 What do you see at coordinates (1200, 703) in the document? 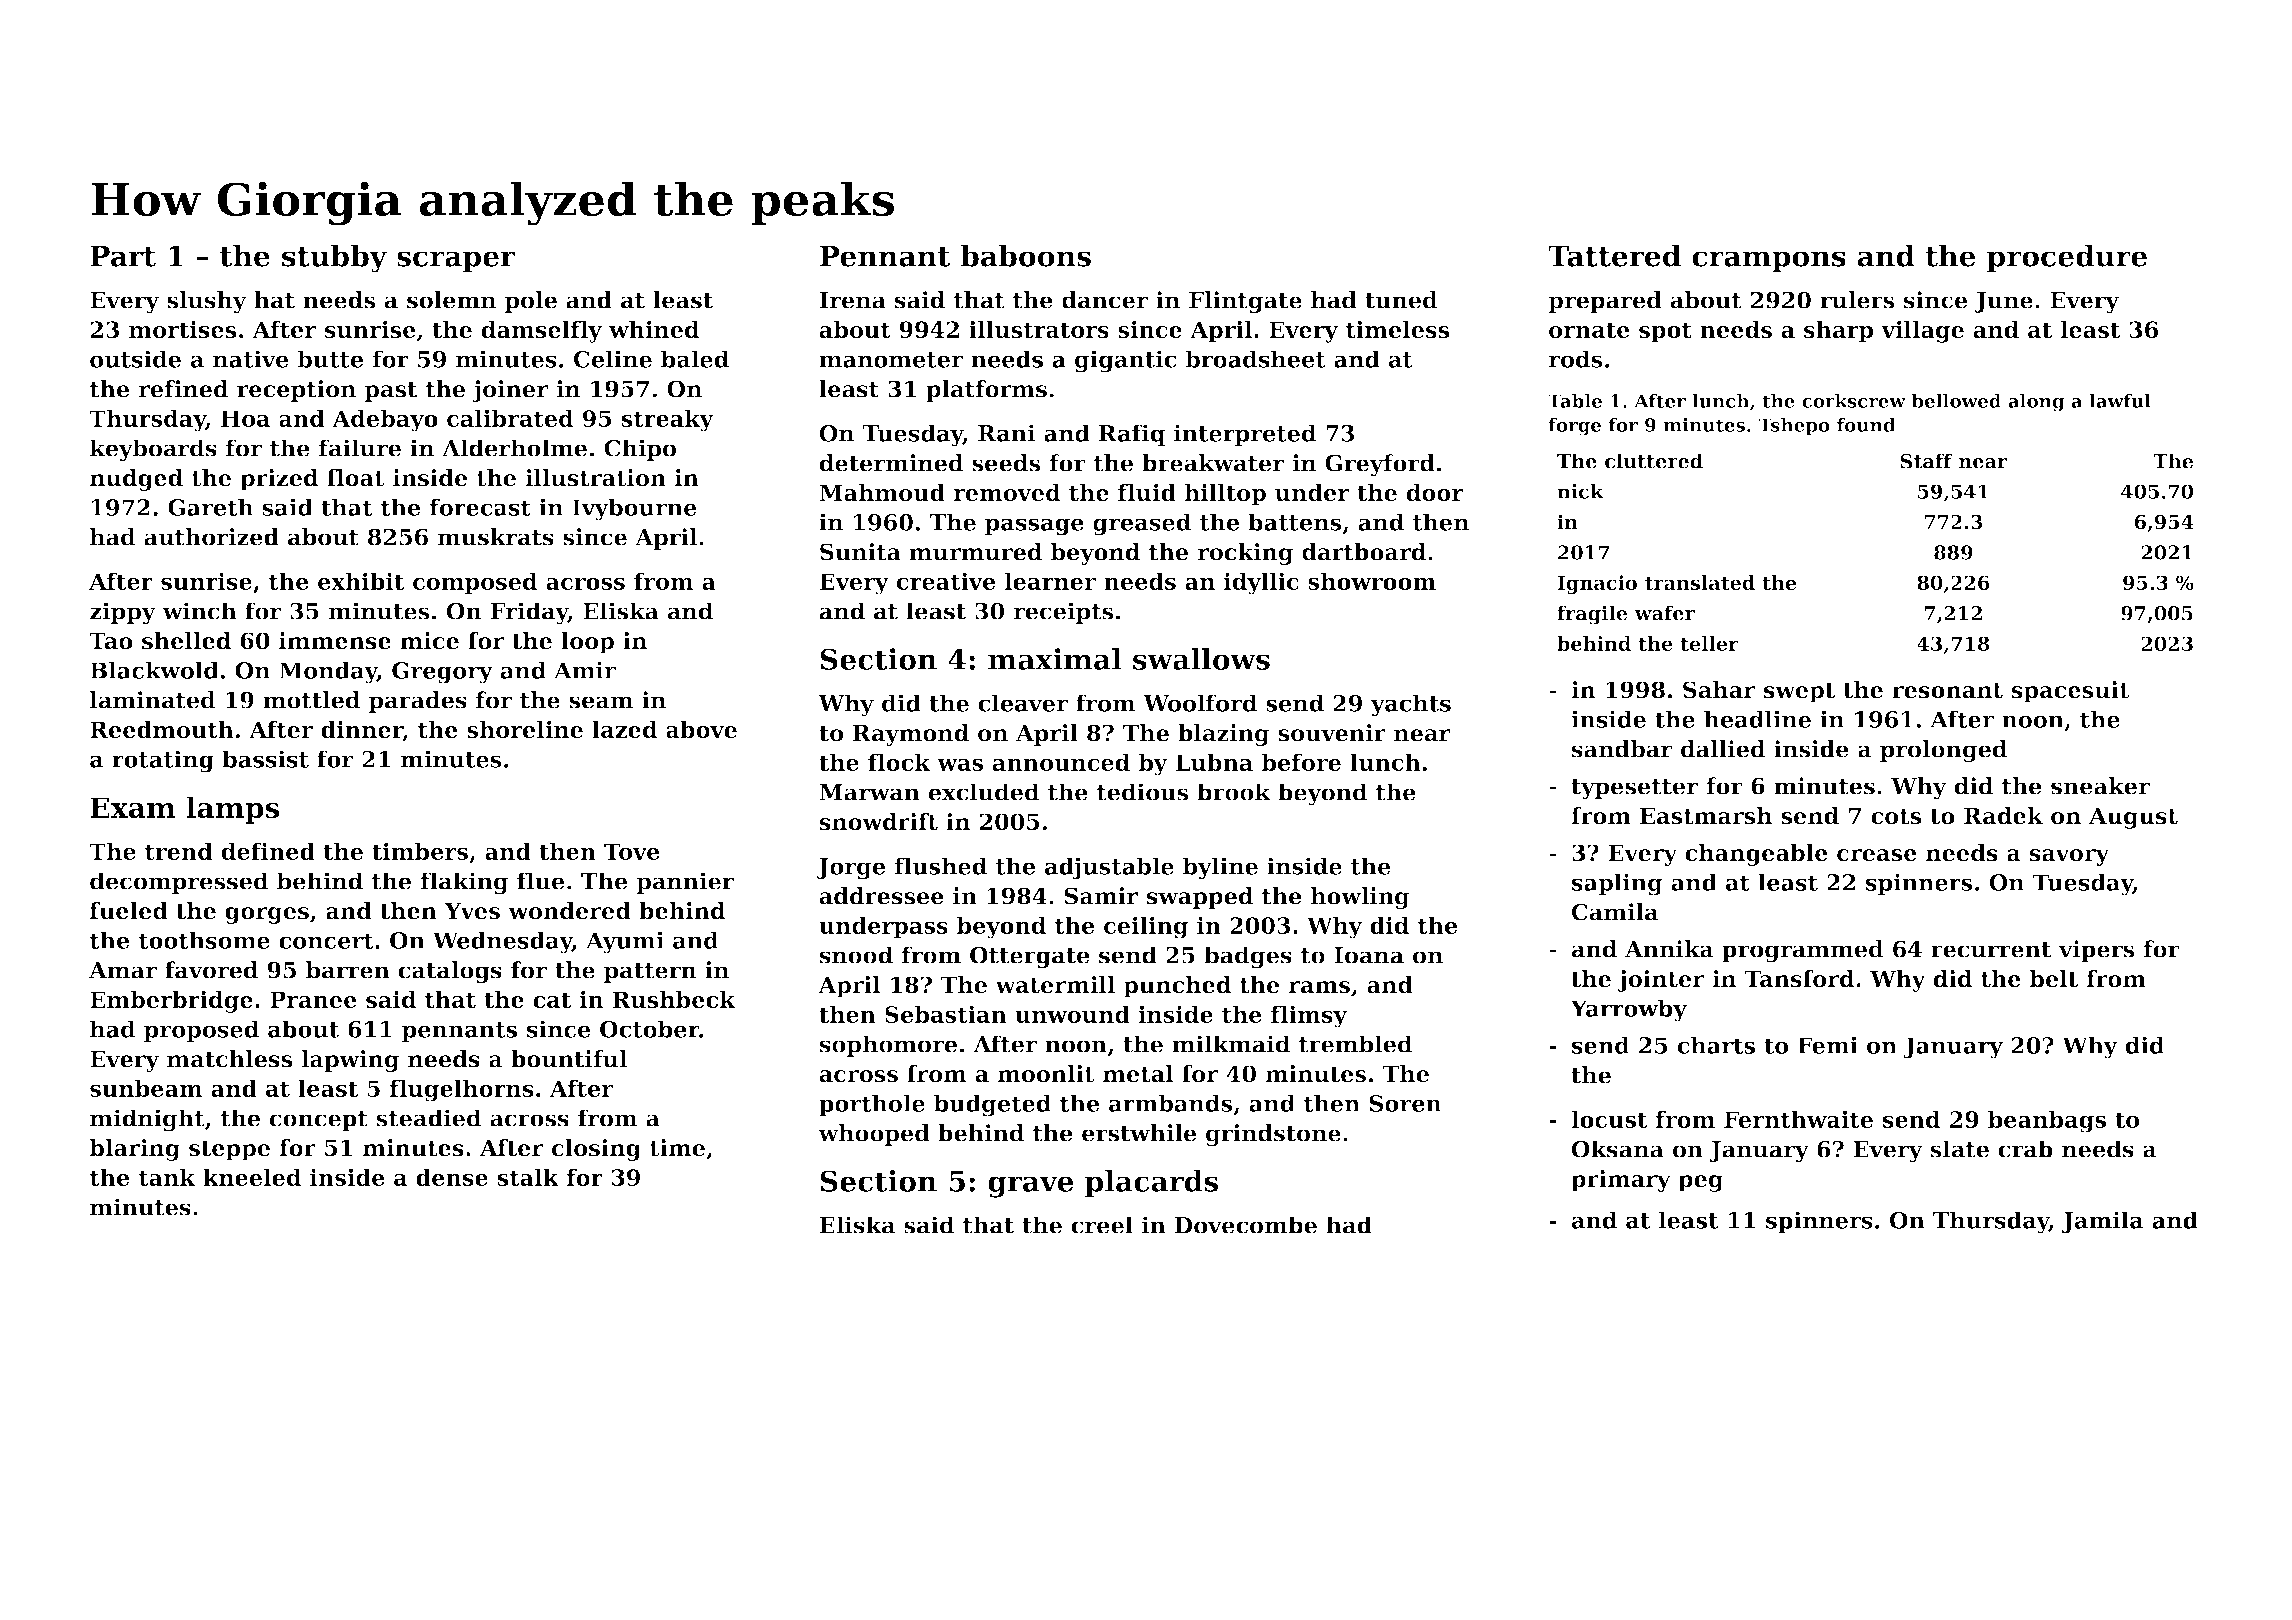
I see `Woolford` at bounding box center [1200, 703].
